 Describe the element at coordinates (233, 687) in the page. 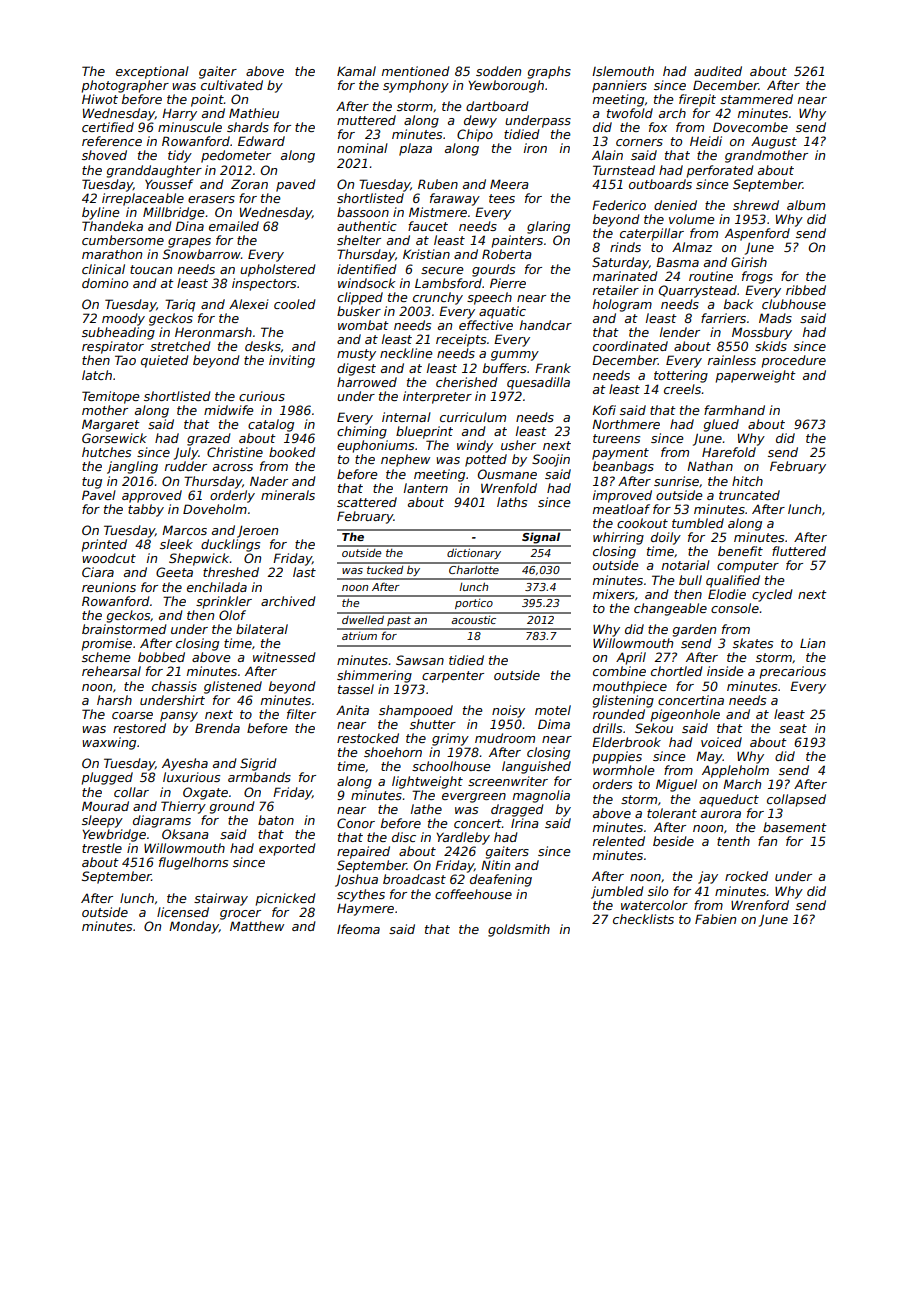

I see `glistened` at that location.
